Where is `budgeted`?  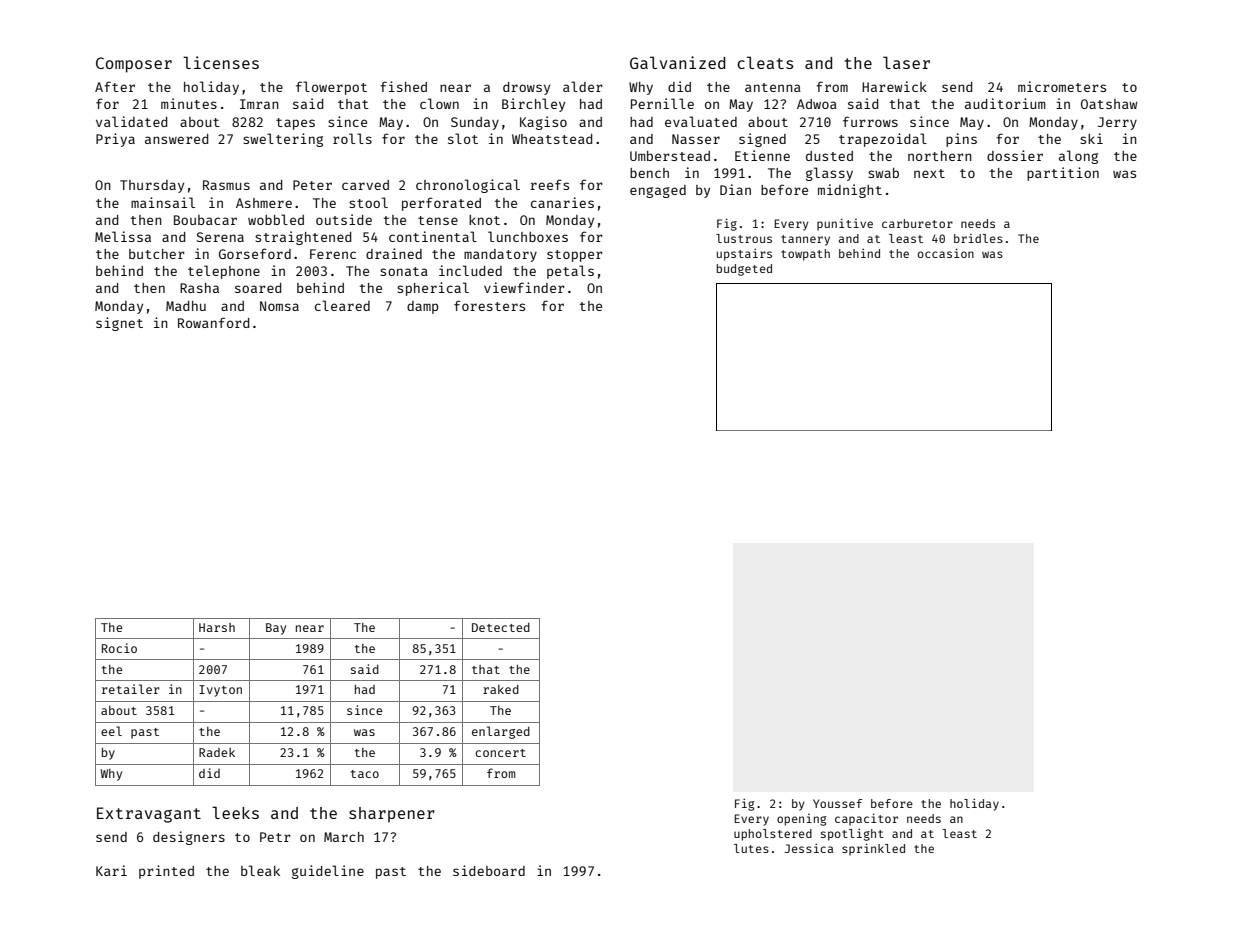
budgeted is located at coordinates (744, 270).
